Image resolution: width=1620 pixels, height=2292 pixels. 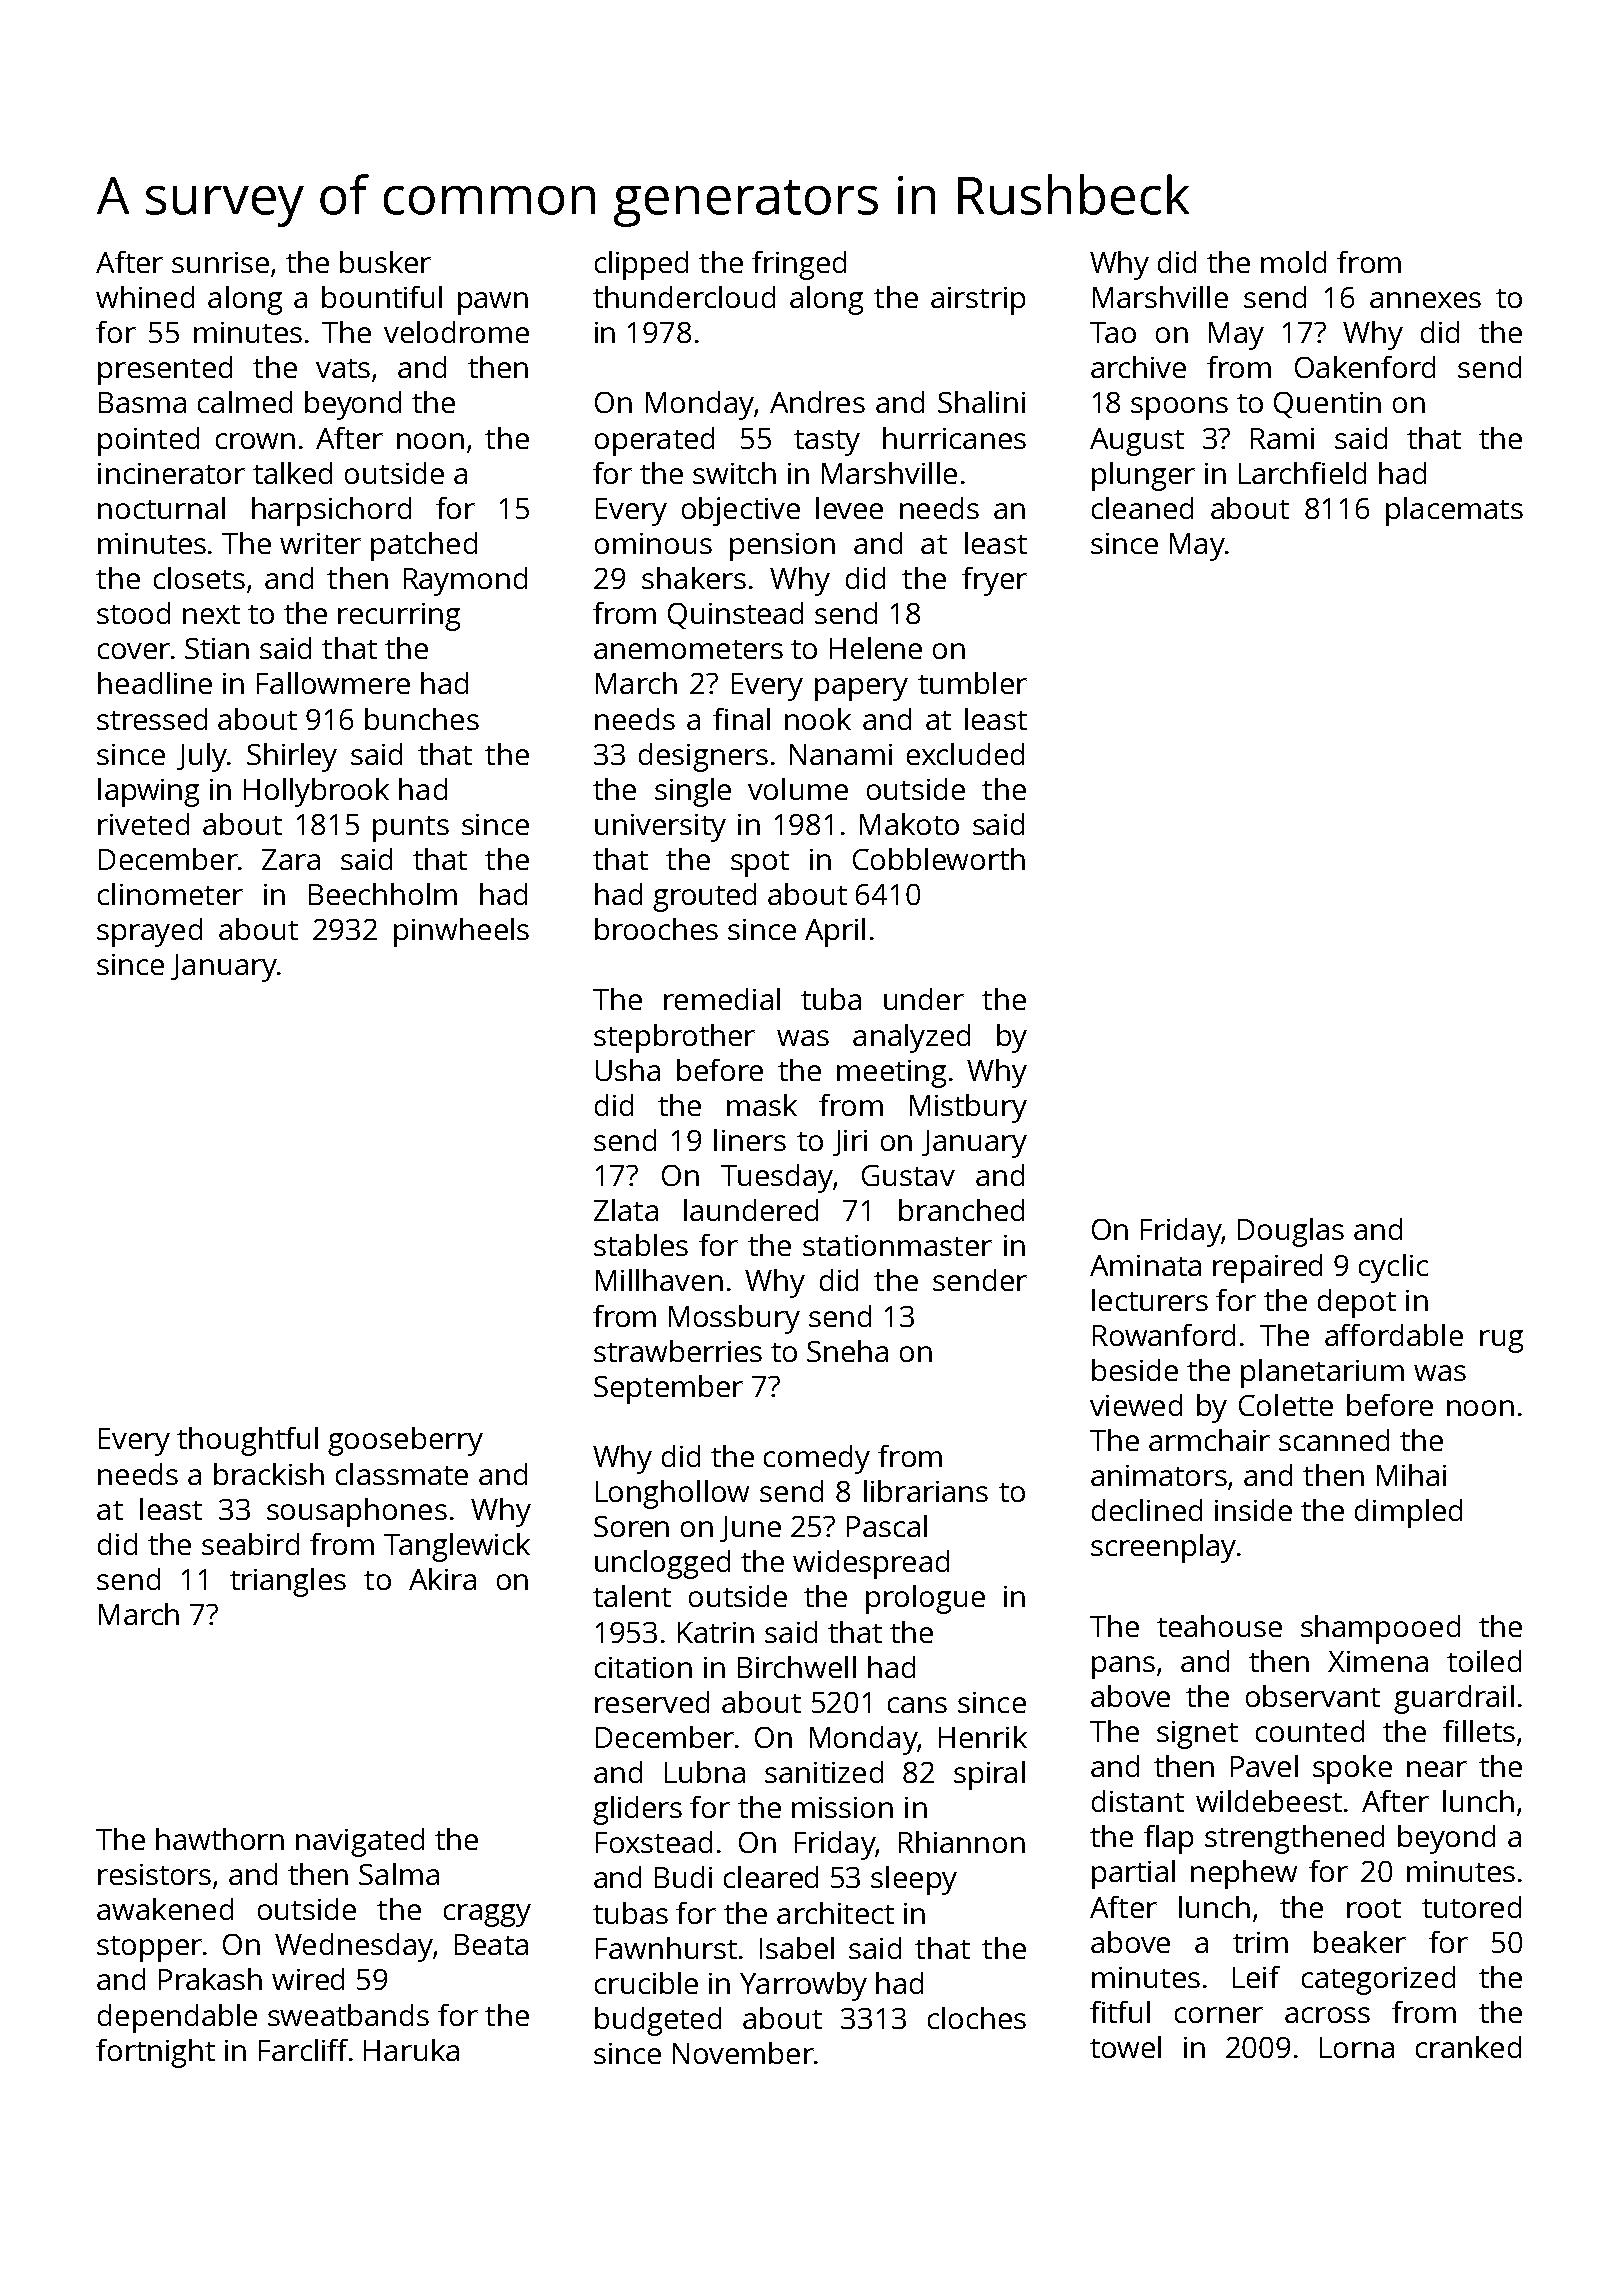 What do you see at coordinates (1291, 1232) in the screenshot?
I see `Douglas` at bounding box center [1291, 1232].
